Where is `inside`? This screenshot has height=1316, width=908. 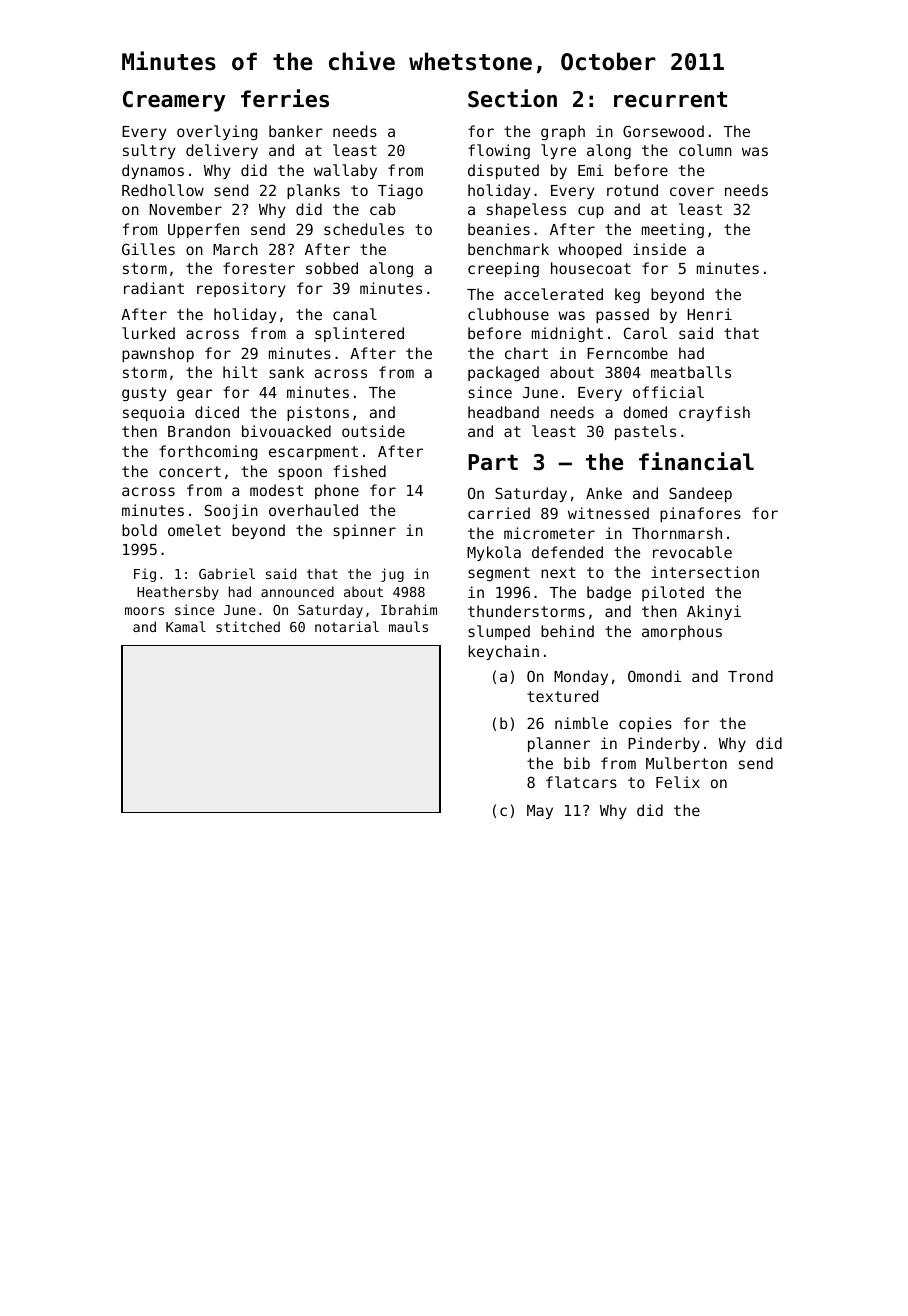 inside is located at coordinates (659, 249).
